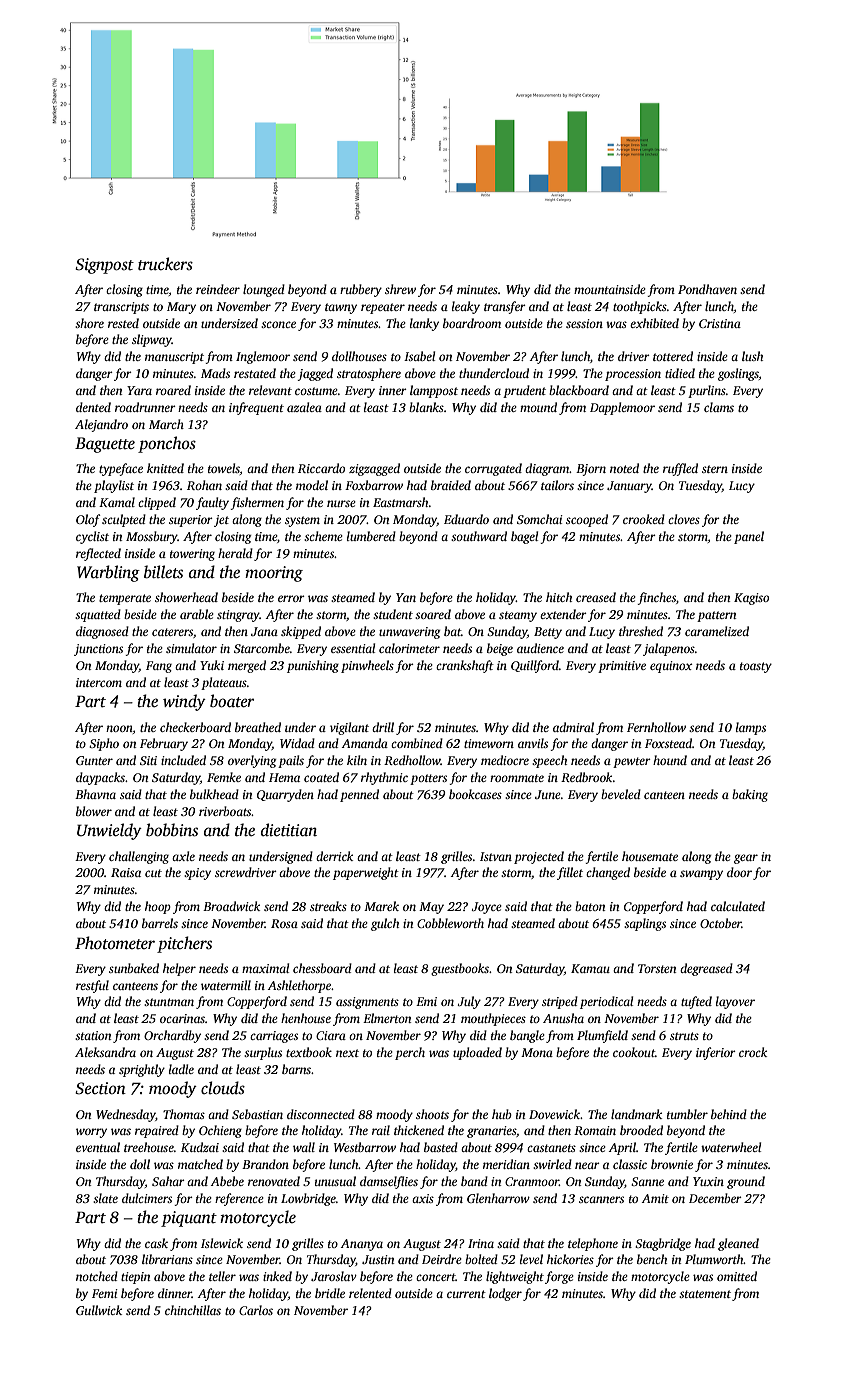 Image resolution: width=849 pixels, height=1400 pixels. Describe the element at coordinates (493, 469) in the screenshot. I see `corrugated` at that location.
